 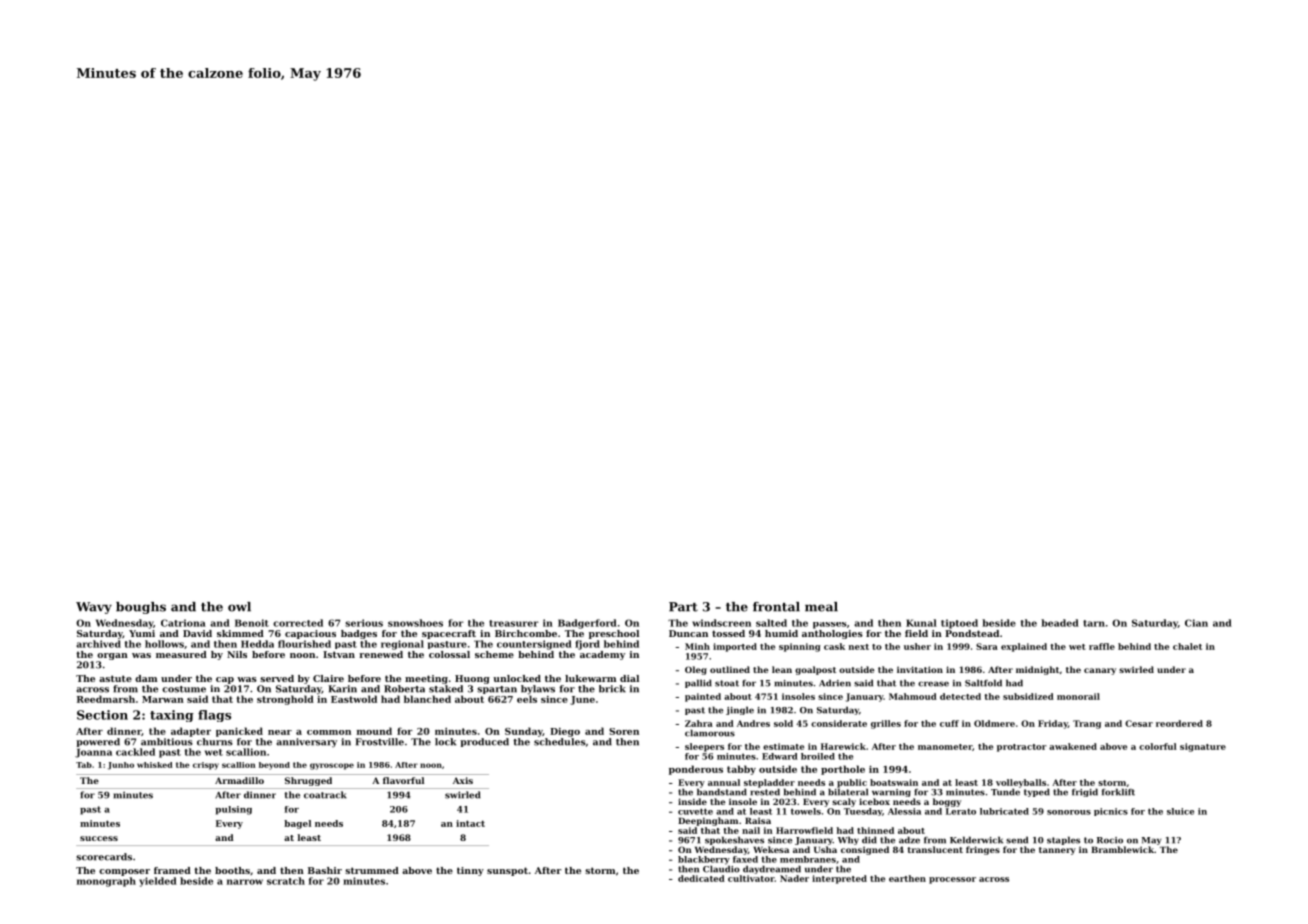 I want to click on scorecards, so click(x=104, y=857).
